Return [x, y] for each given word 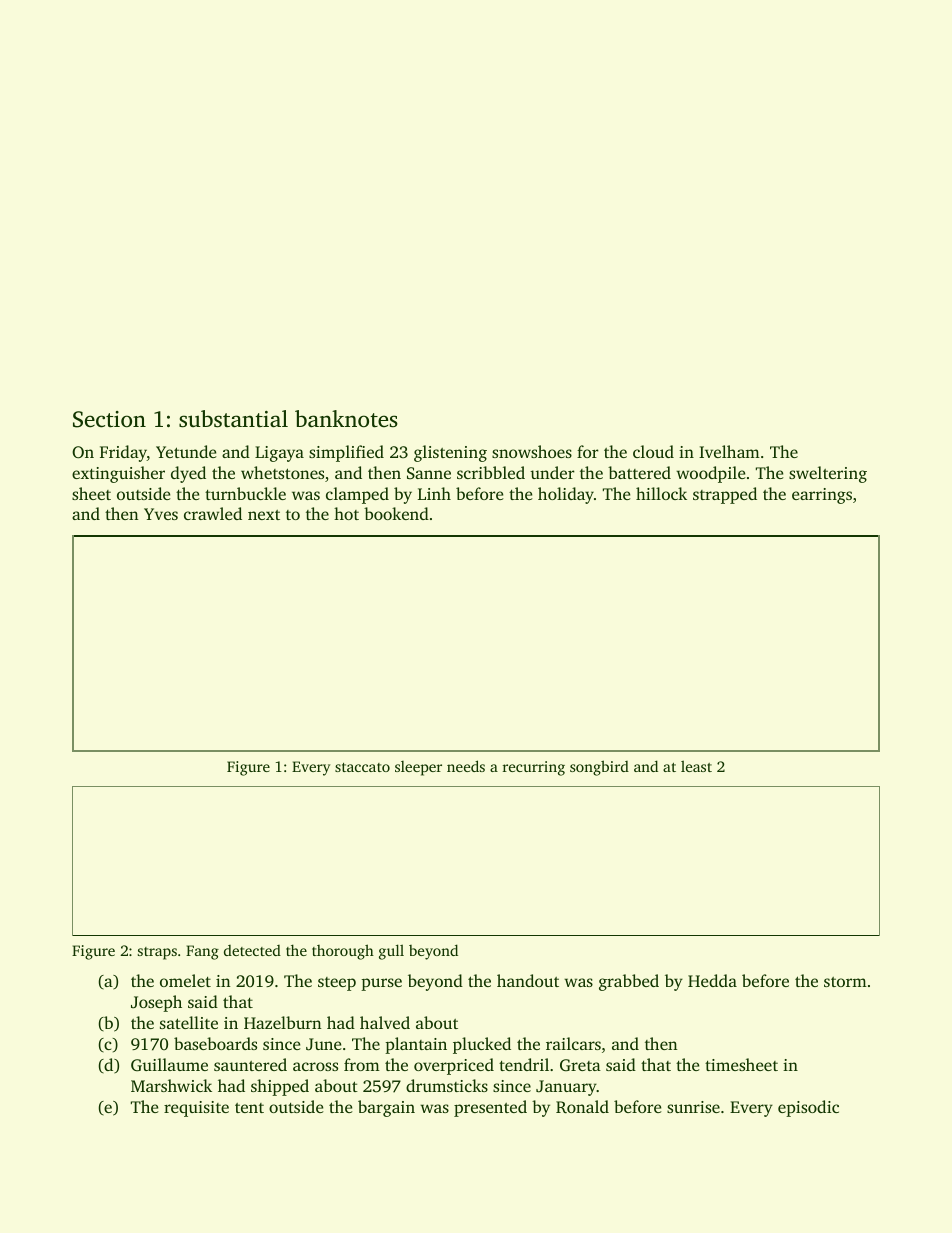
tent [249, 1108]
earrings [822, 496]
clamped [357, 495]
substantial [233, 419]
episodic [808, 1108]
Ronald [582, 1107]
